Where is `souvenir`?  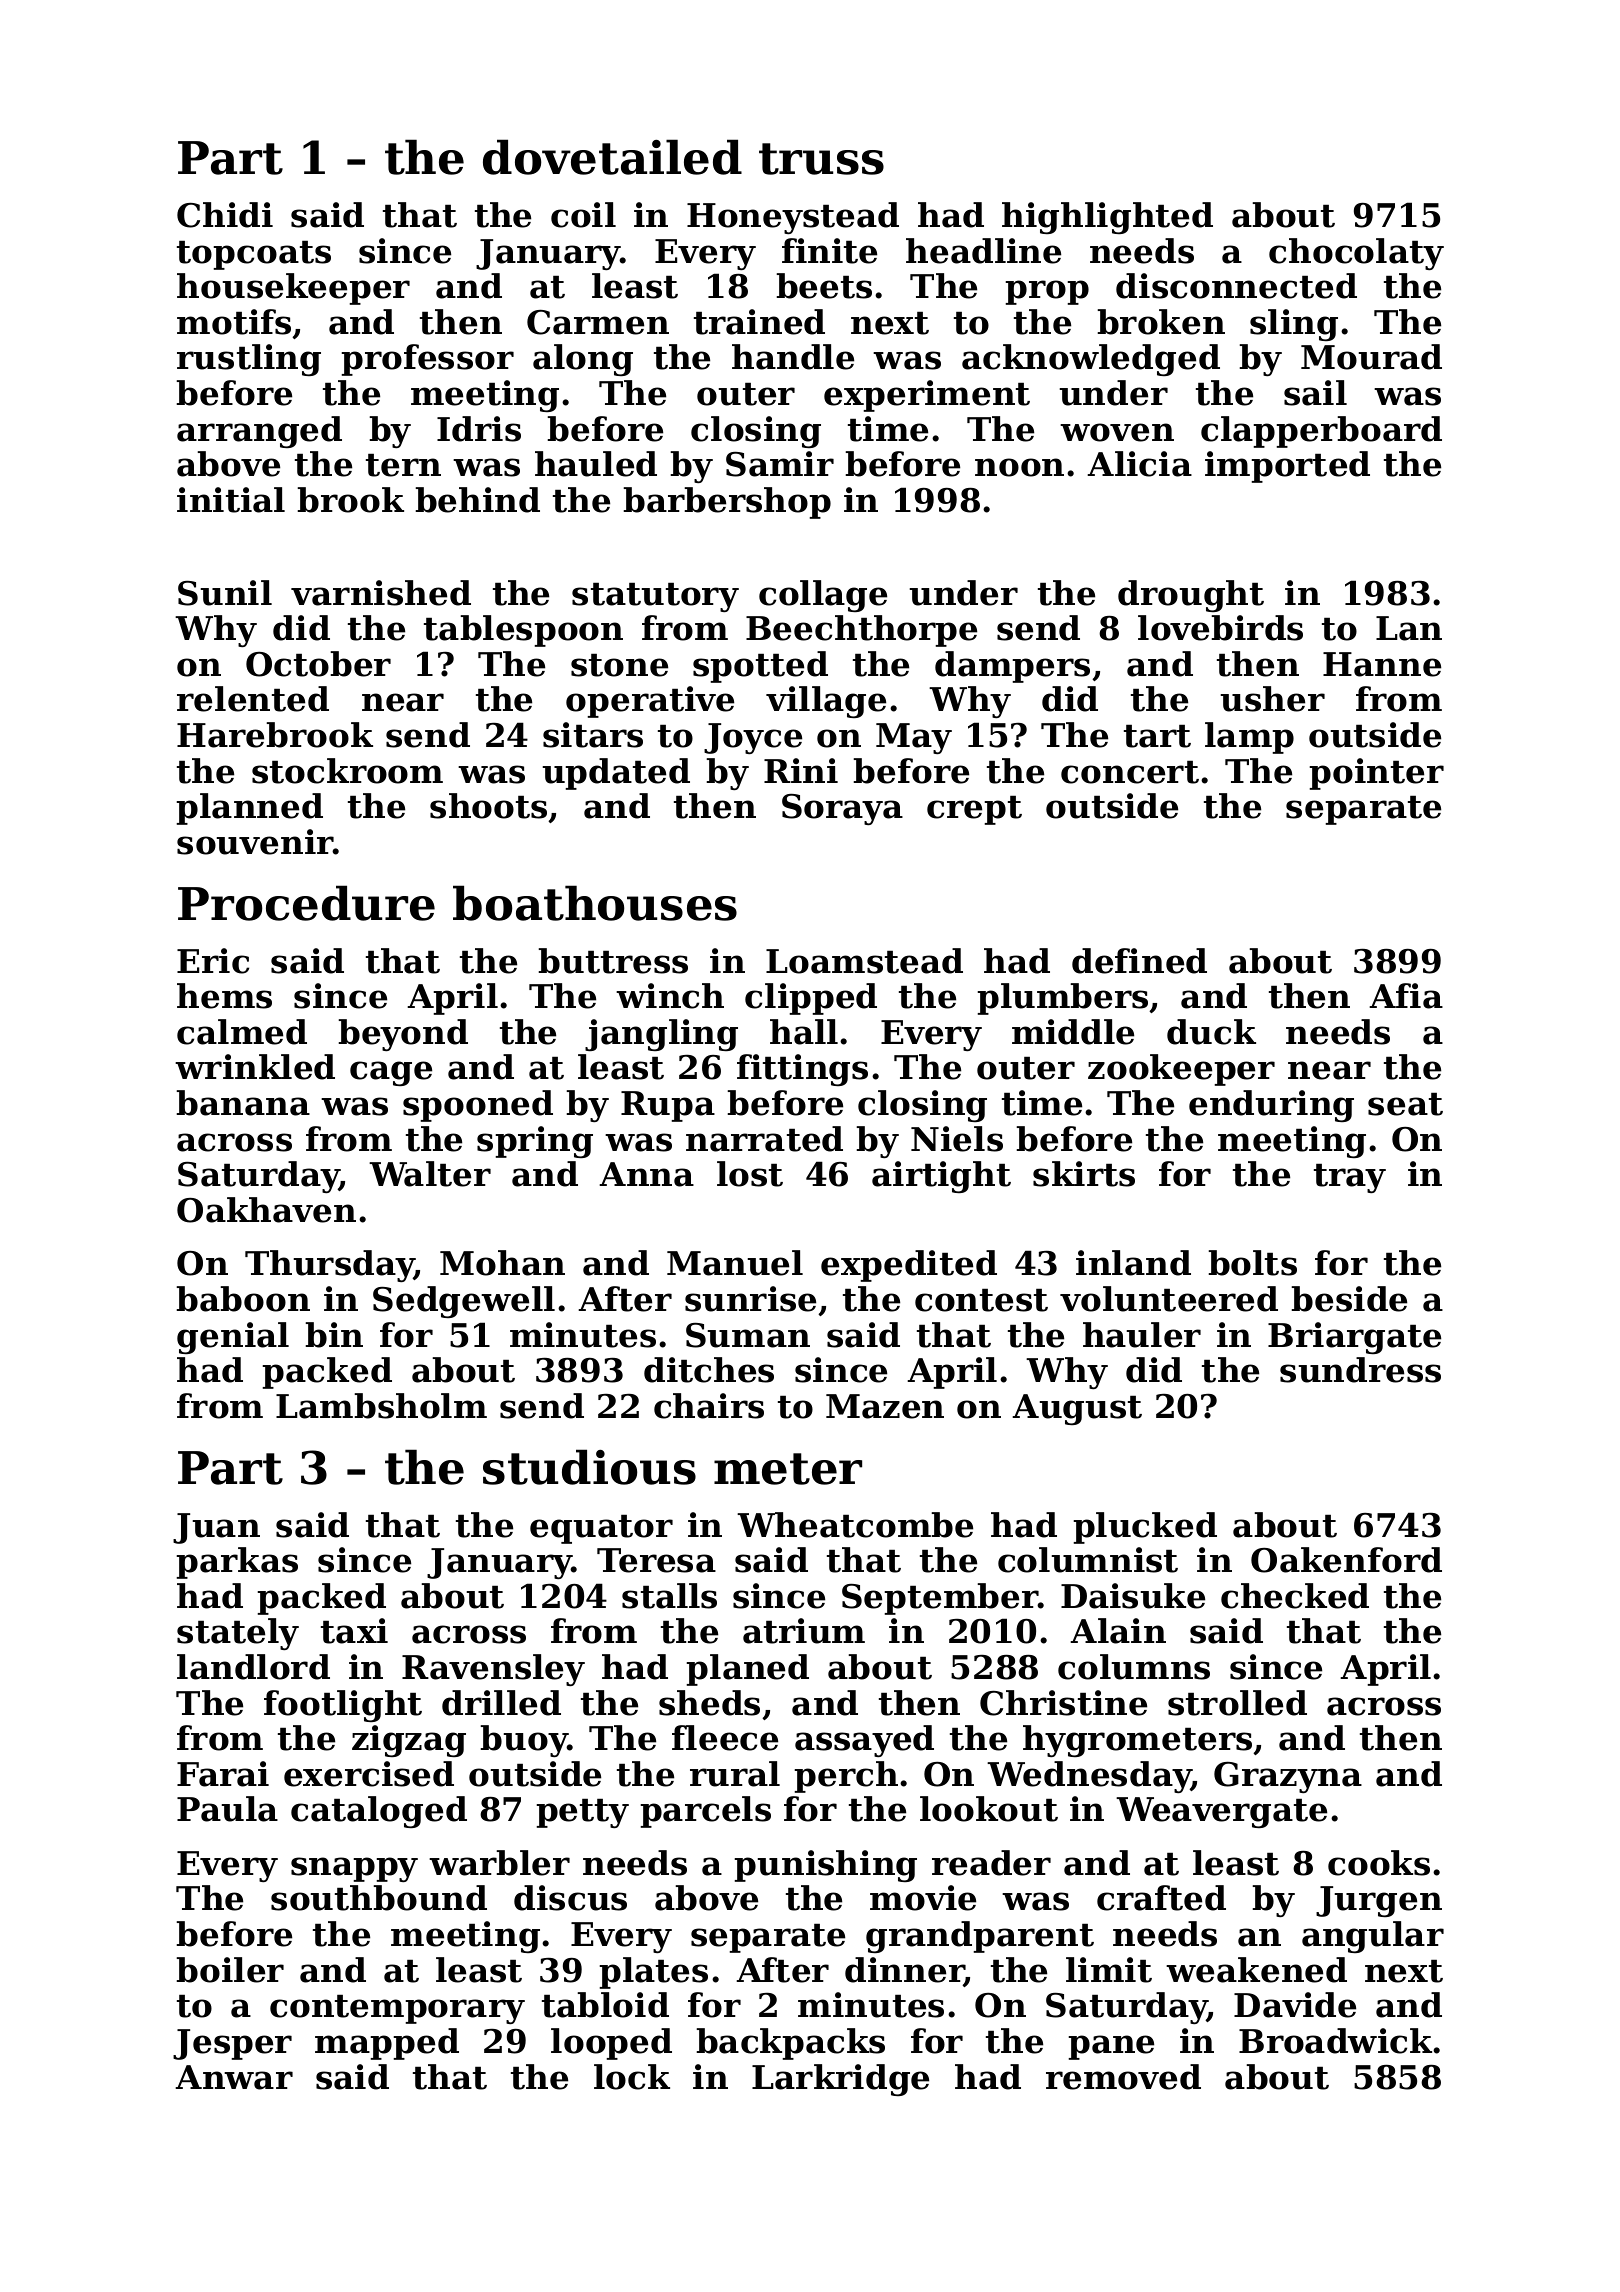 souvenir is located at coordinates (255, 842).
